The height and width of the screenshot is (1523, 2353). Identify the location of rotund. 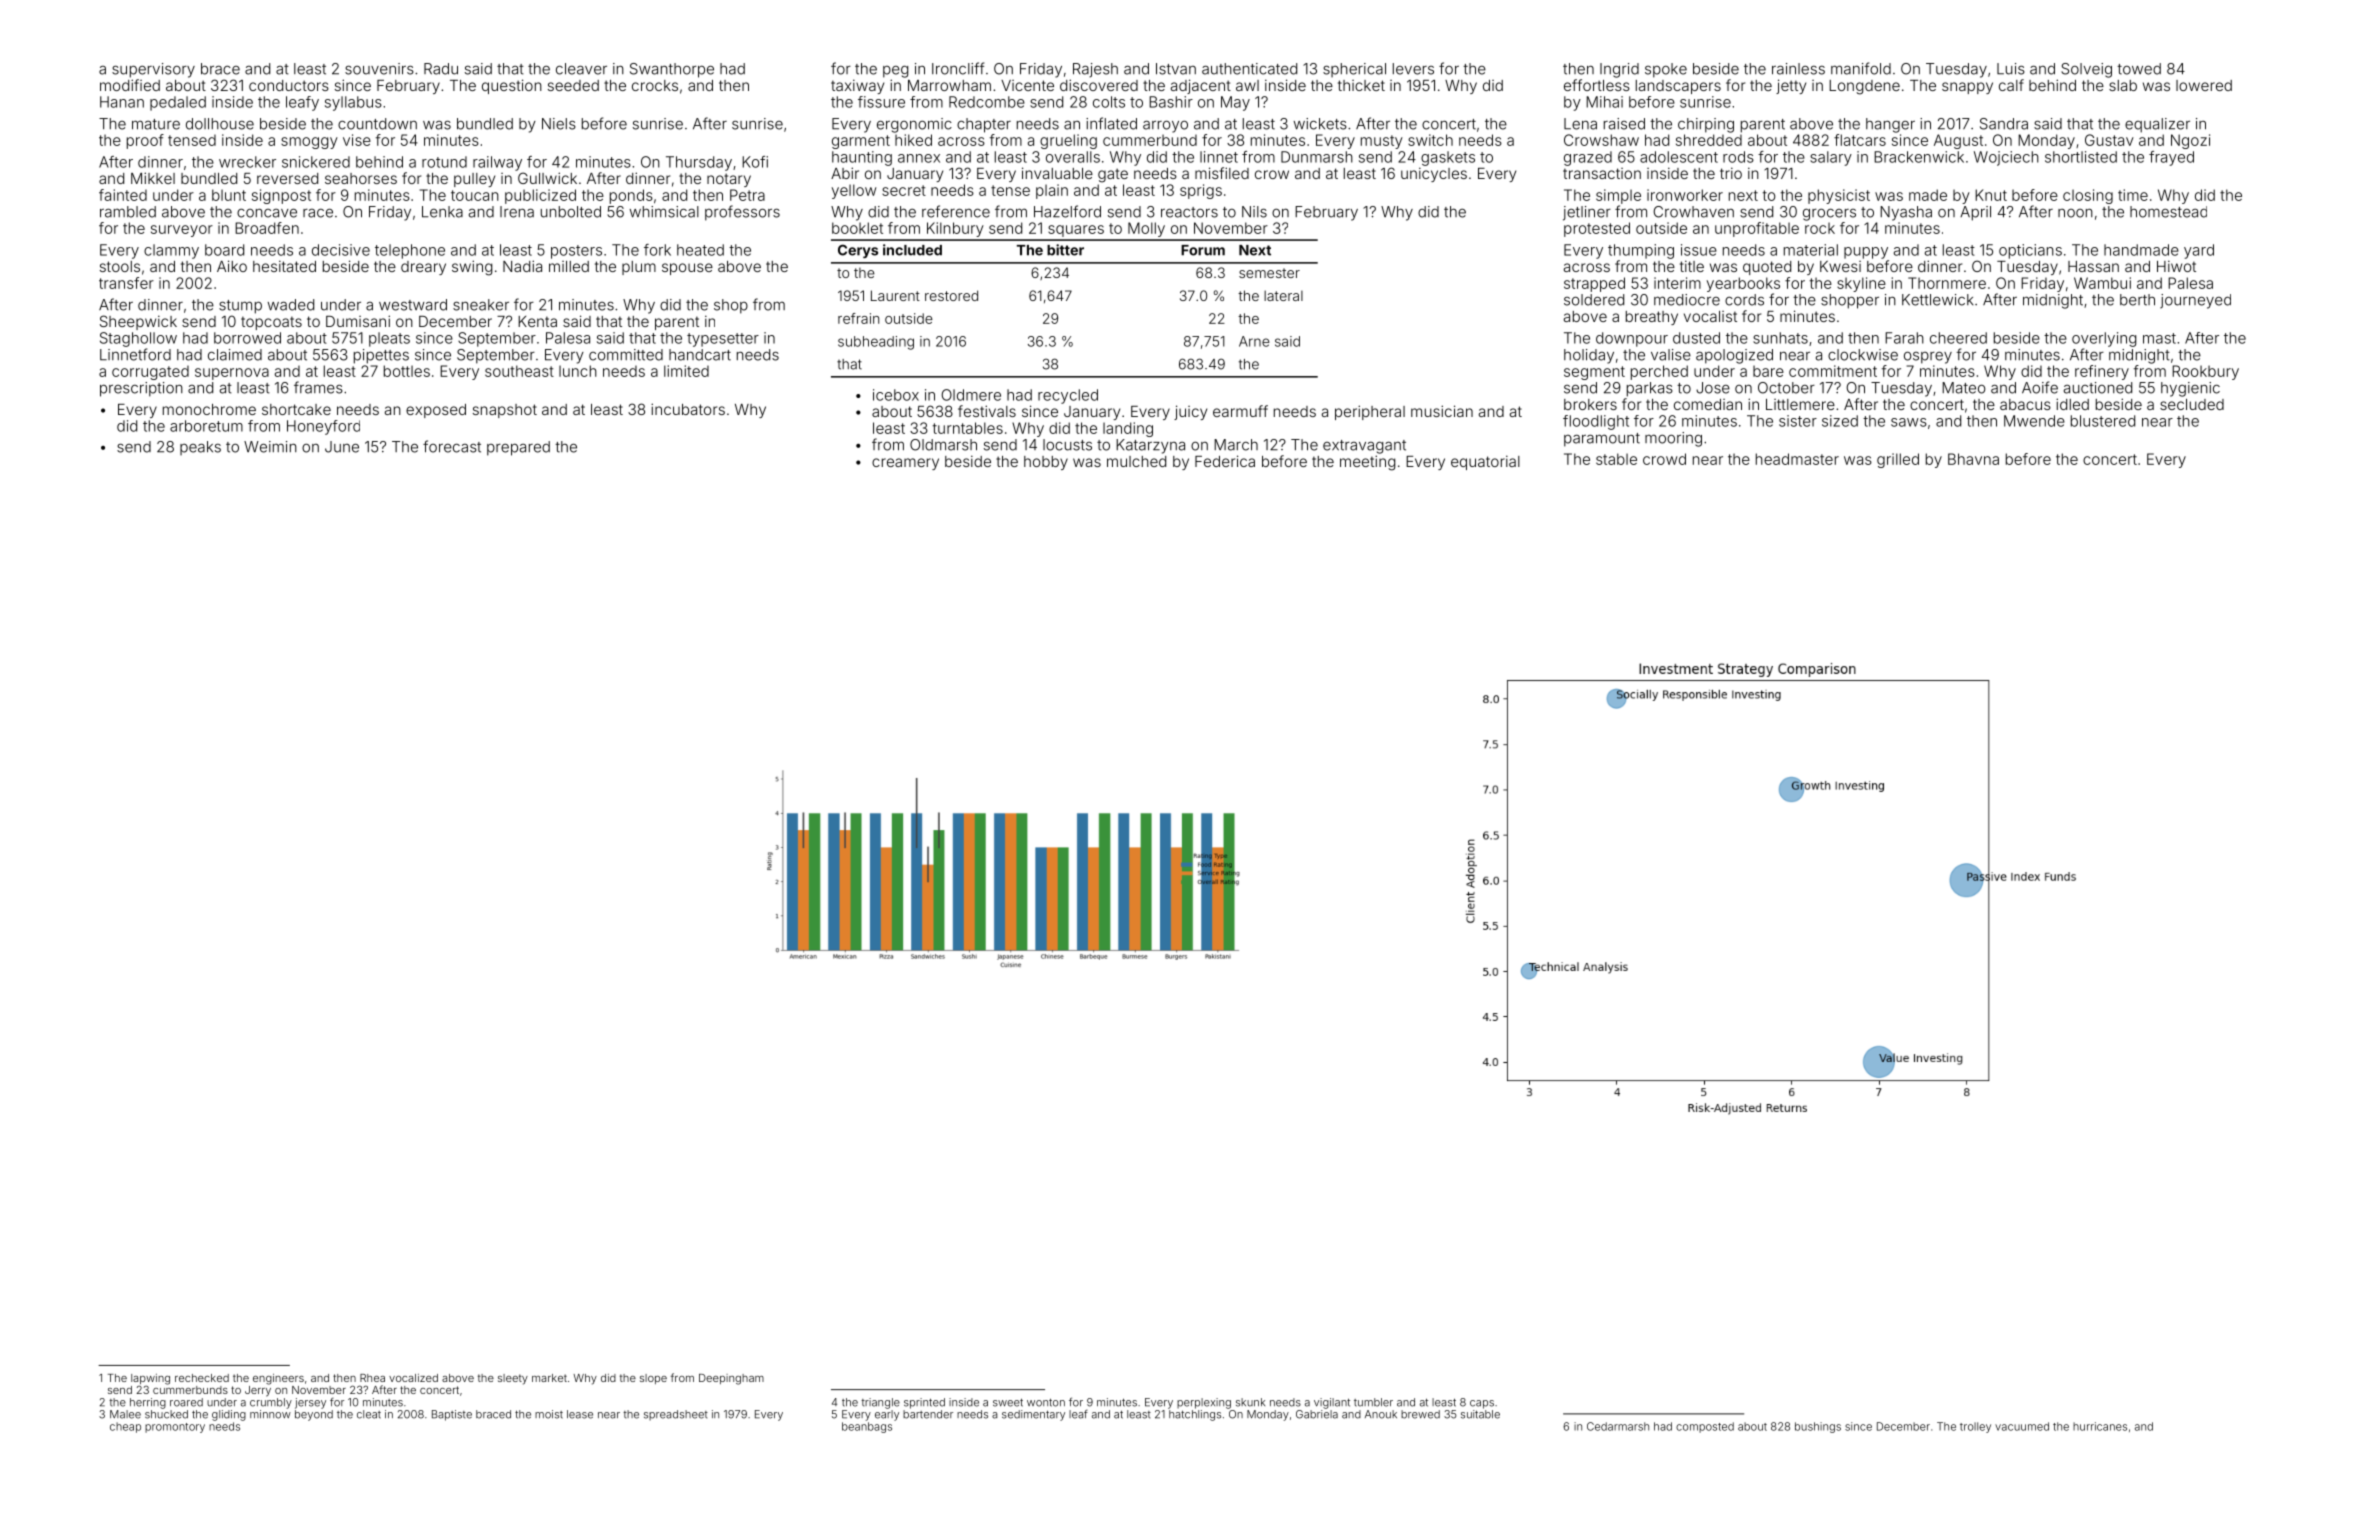
(444, 162).
